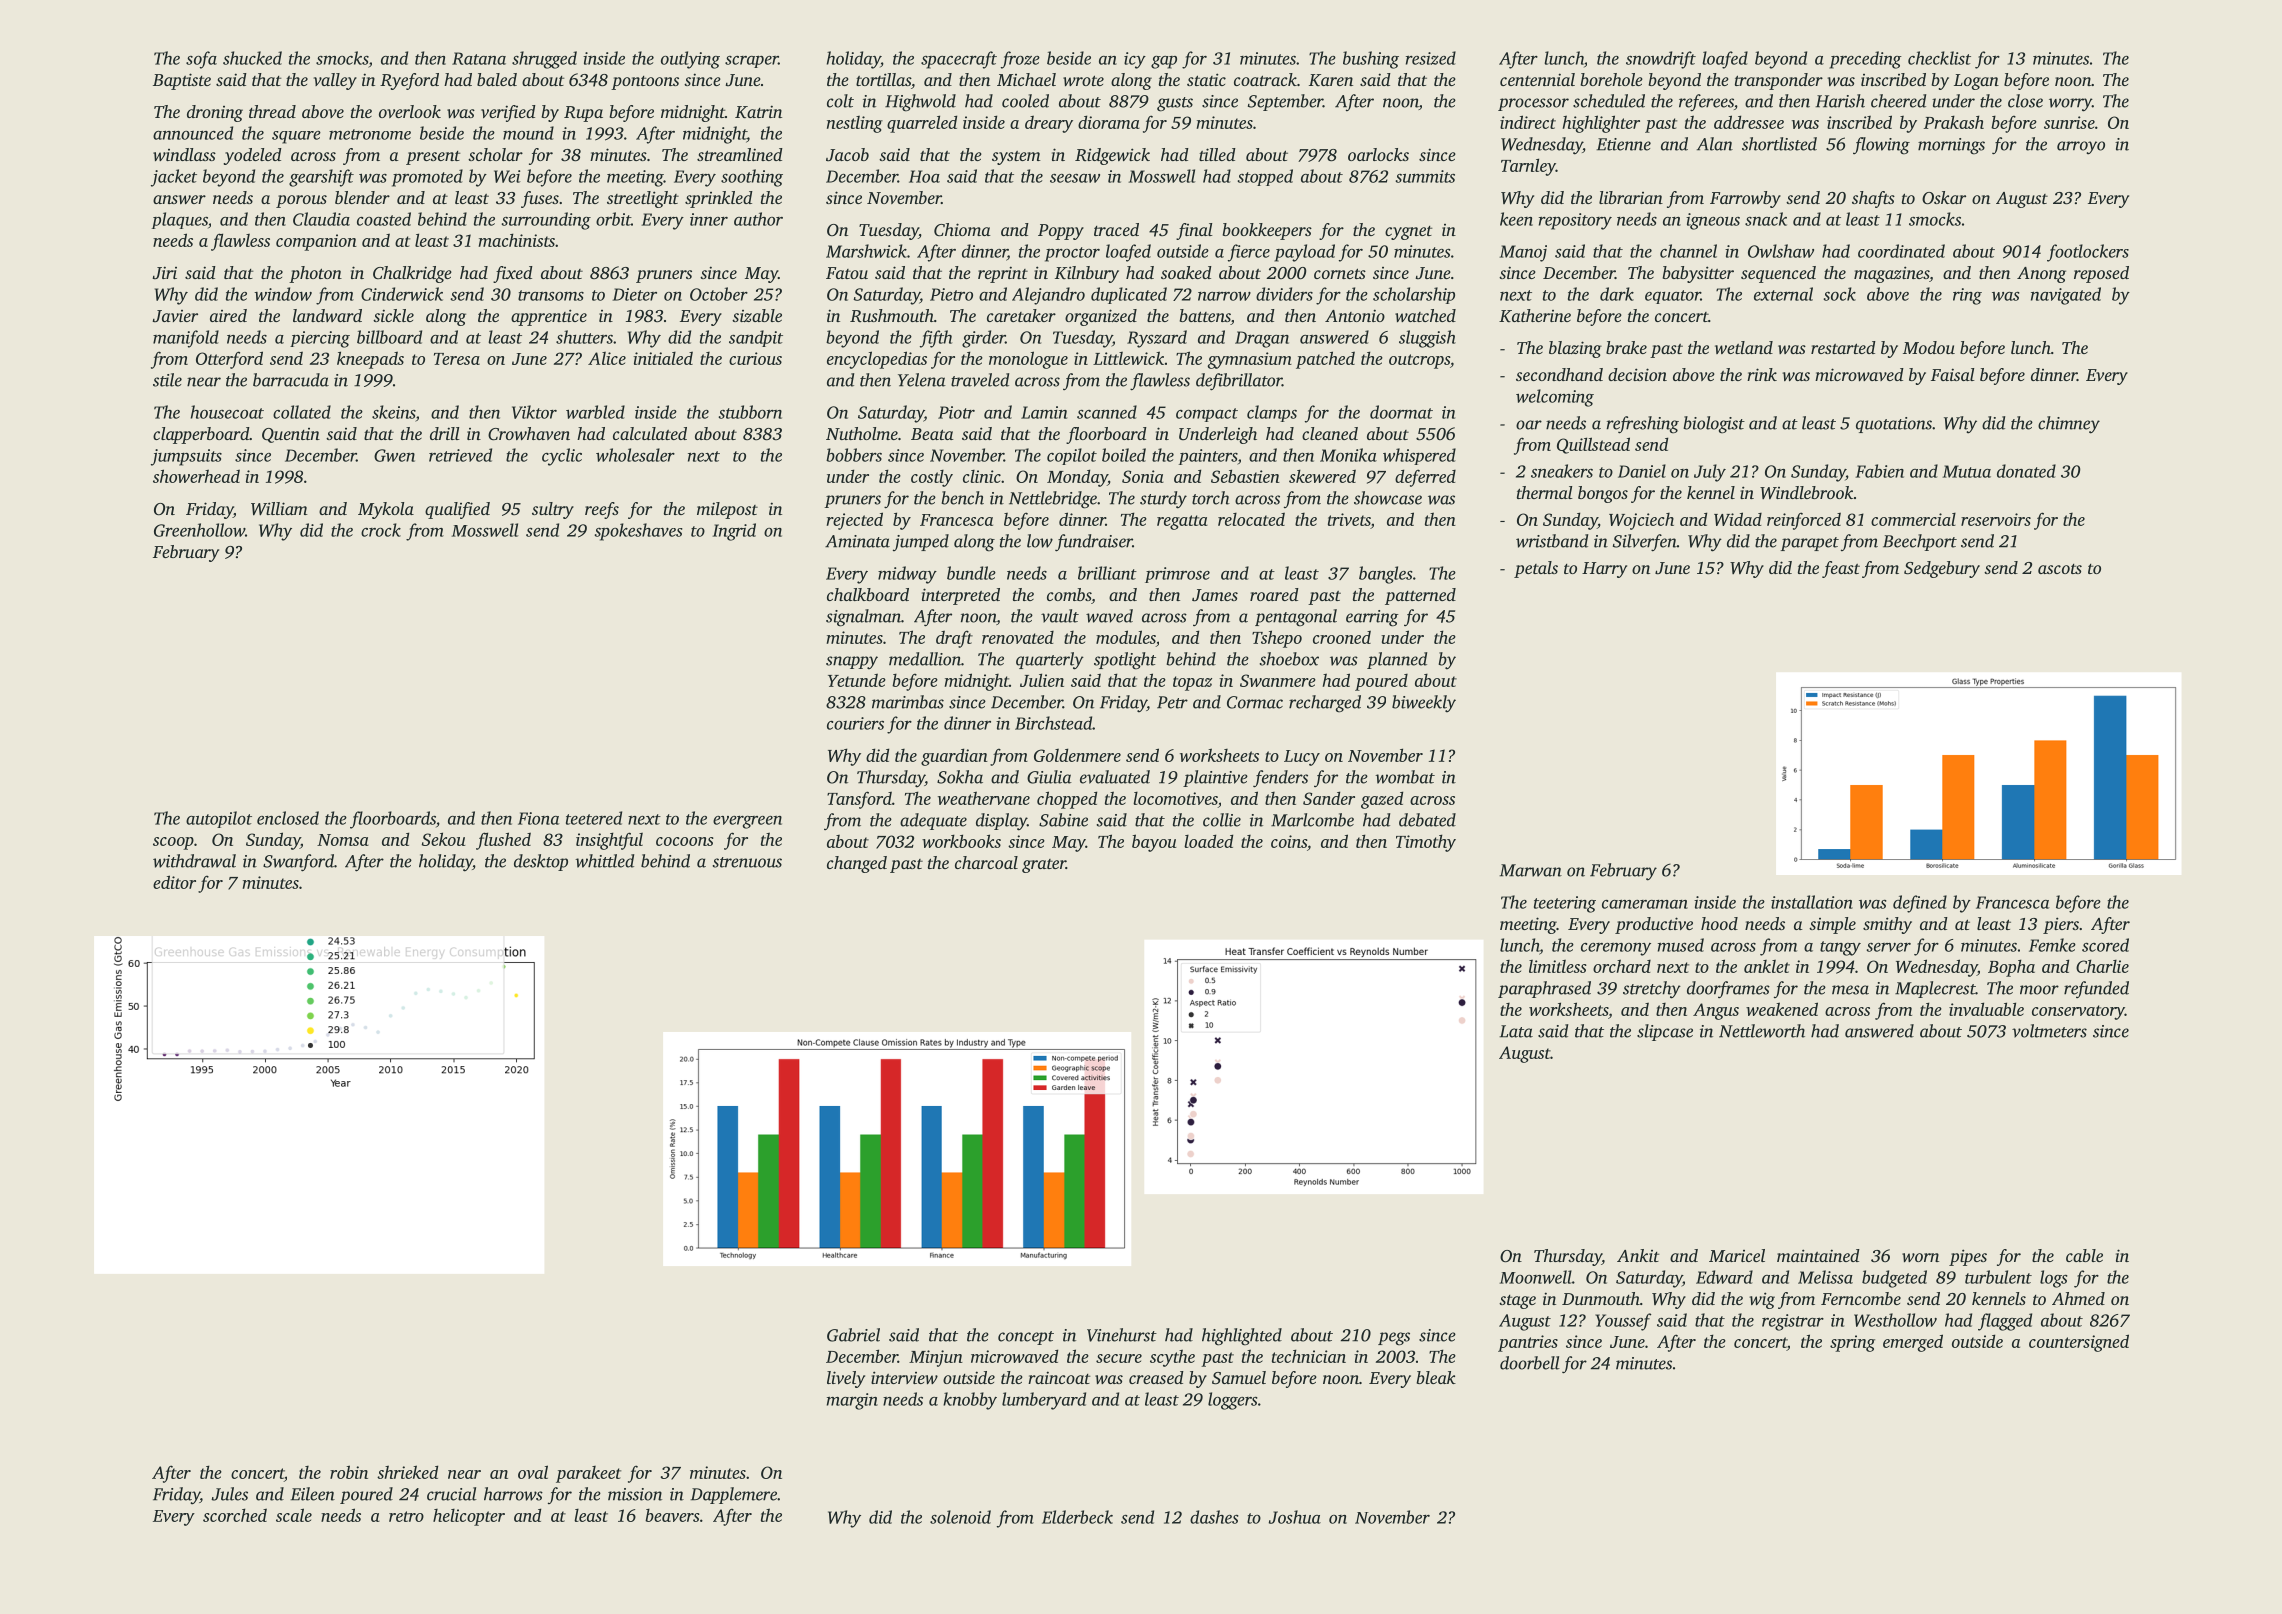  I want to click on countersigned, so click(2079, 1343).
